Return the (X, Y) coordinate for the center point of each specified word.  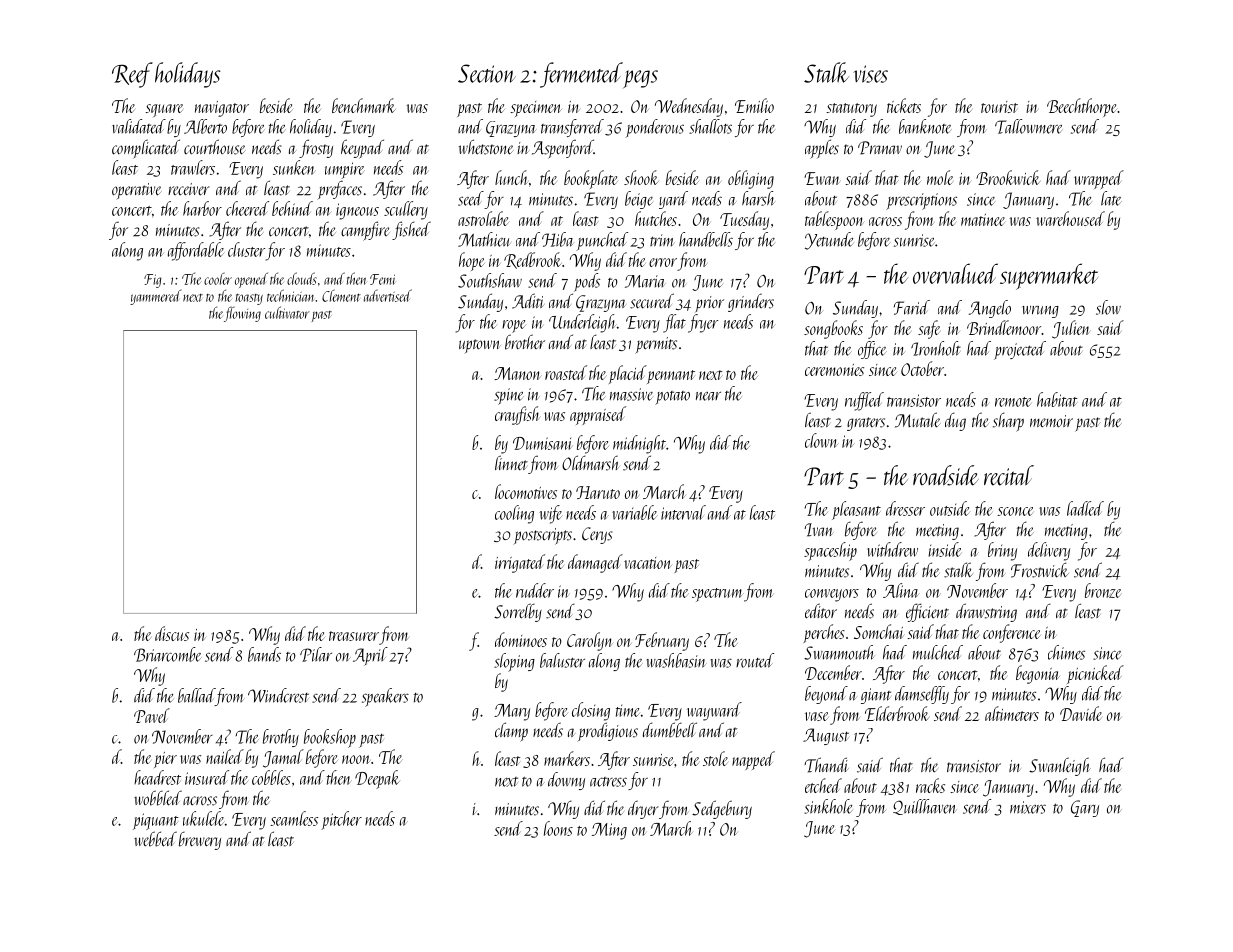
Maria (645, 281)
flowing (242, 314)
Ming (609, 831)
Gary (1085, 808)
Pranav (880, 148)
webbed (155, 839)
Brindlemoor (1004, 327)
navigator (222, 109)
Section (487, 73)
